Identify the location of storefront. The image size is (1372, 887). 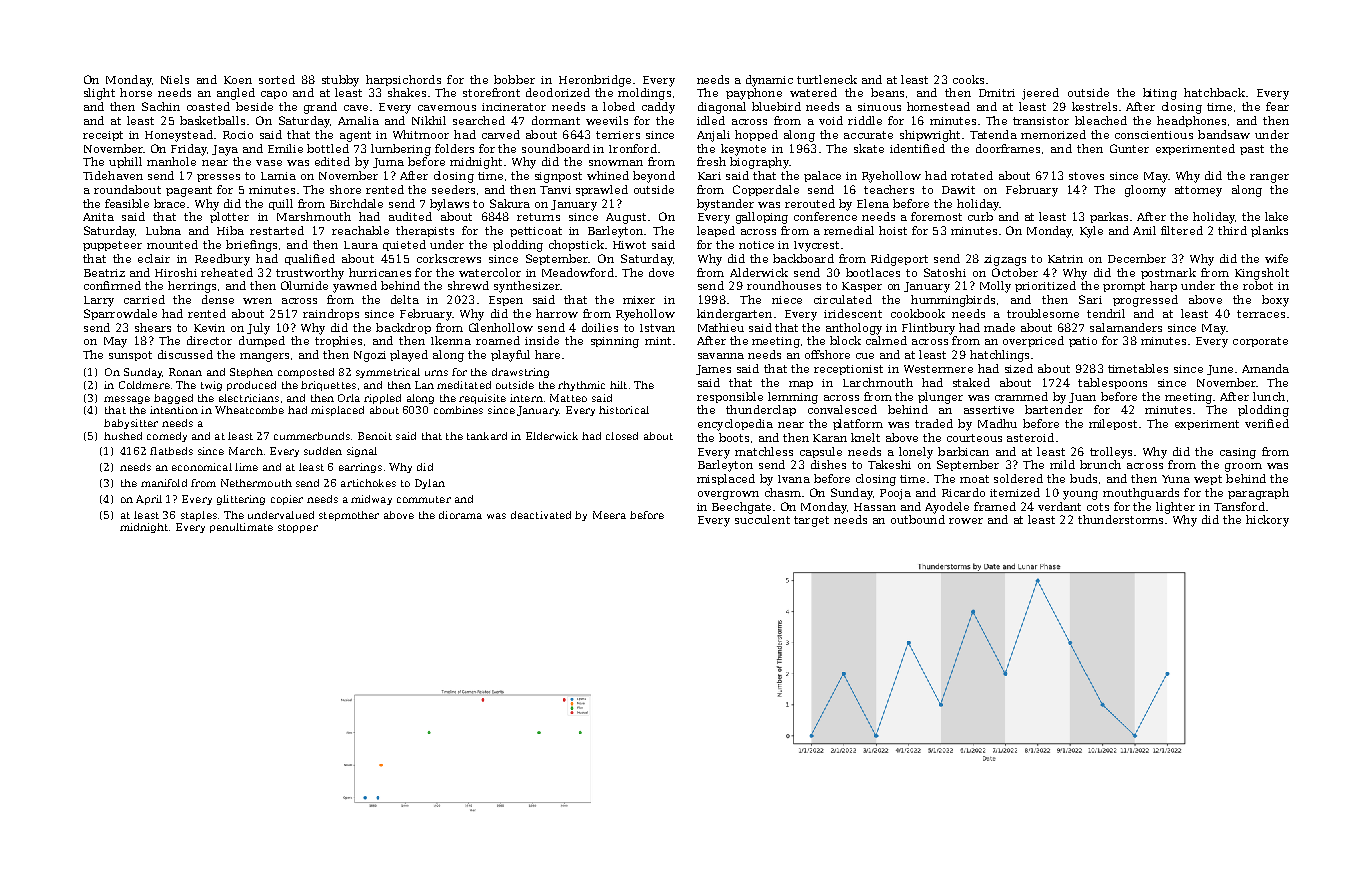
(491, 92).
